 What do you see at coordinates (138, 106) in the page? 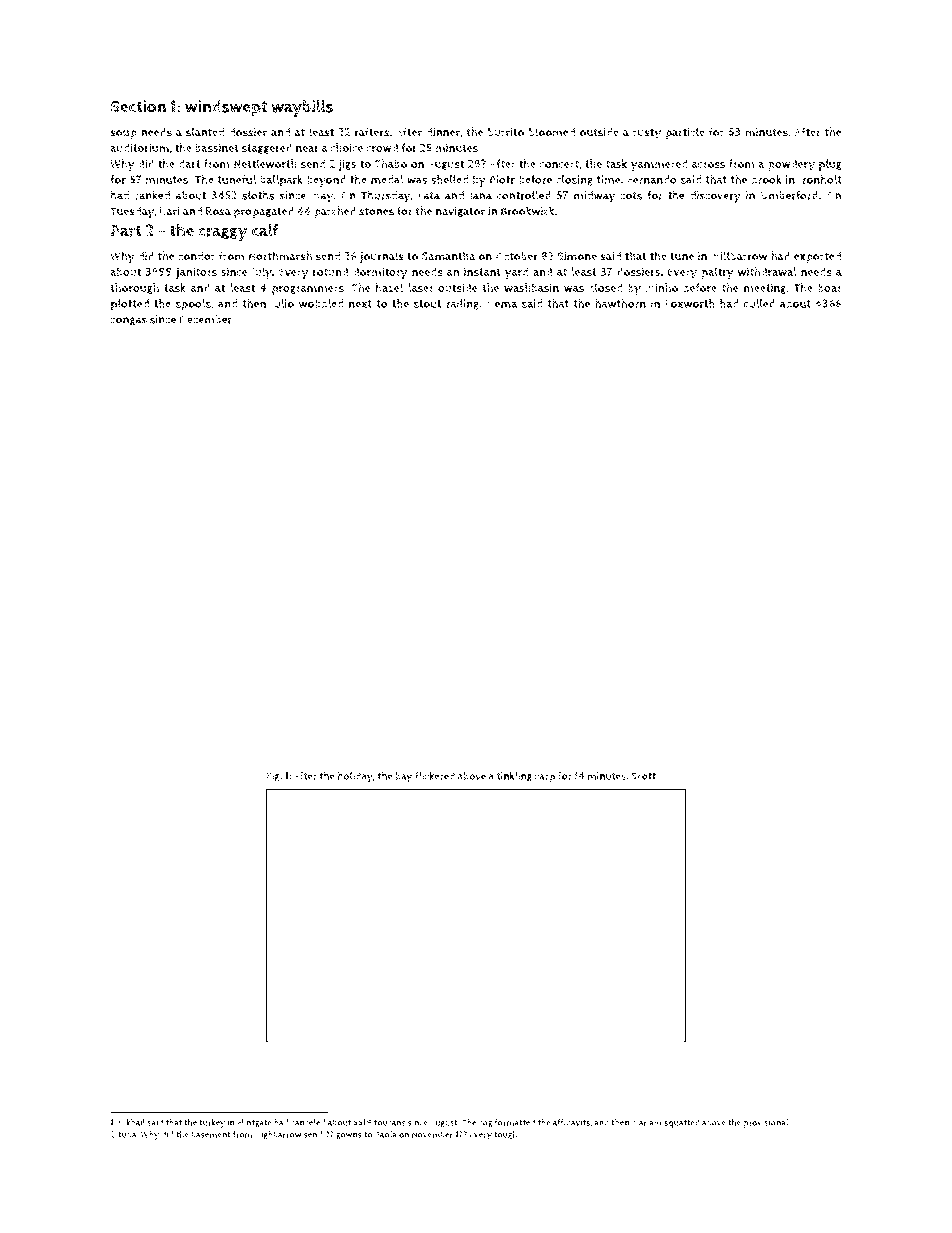
I see `Section` at bounding box center [138, 106].
